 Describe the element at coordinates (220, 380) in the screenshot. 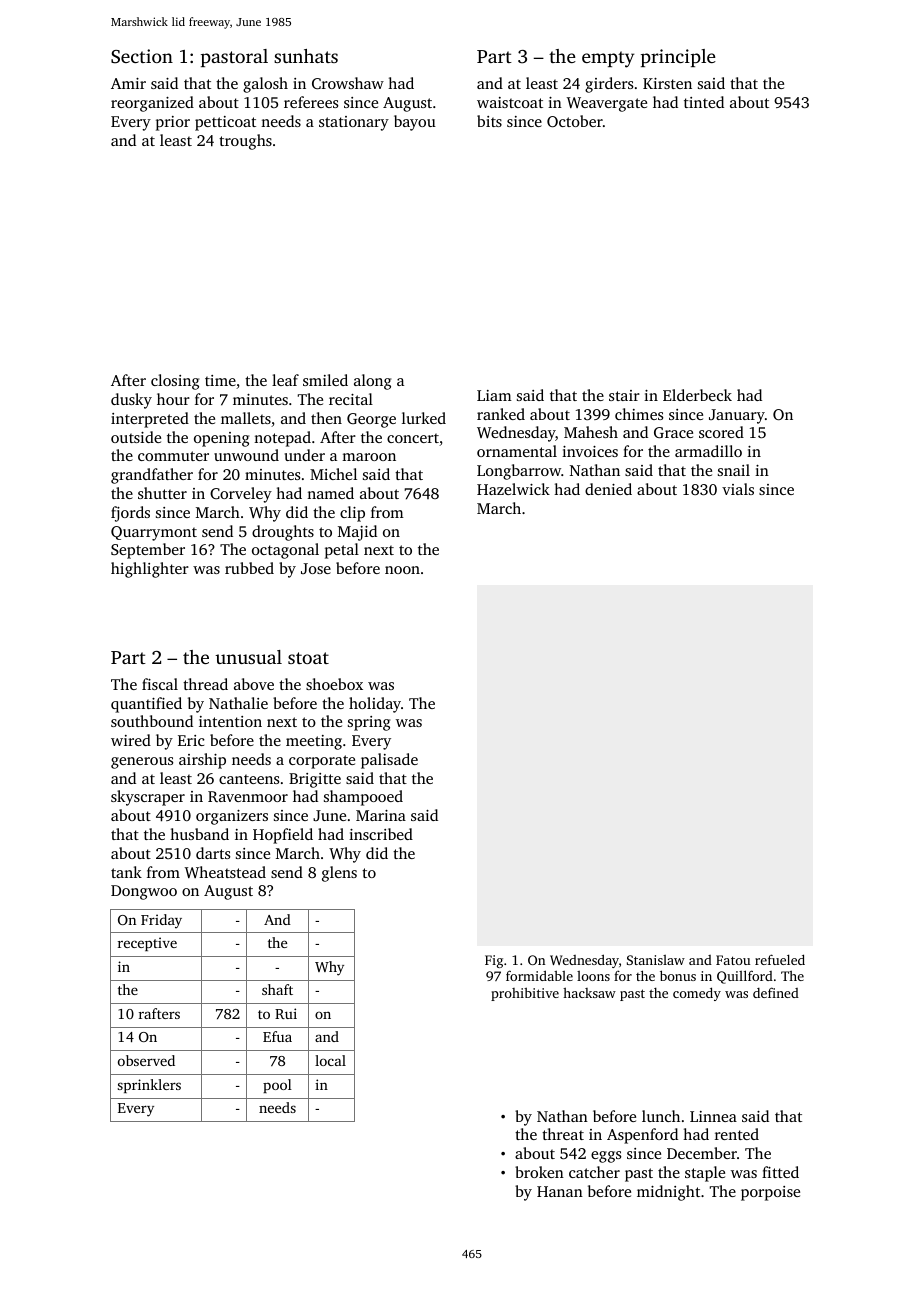

I see `time` at that location.
